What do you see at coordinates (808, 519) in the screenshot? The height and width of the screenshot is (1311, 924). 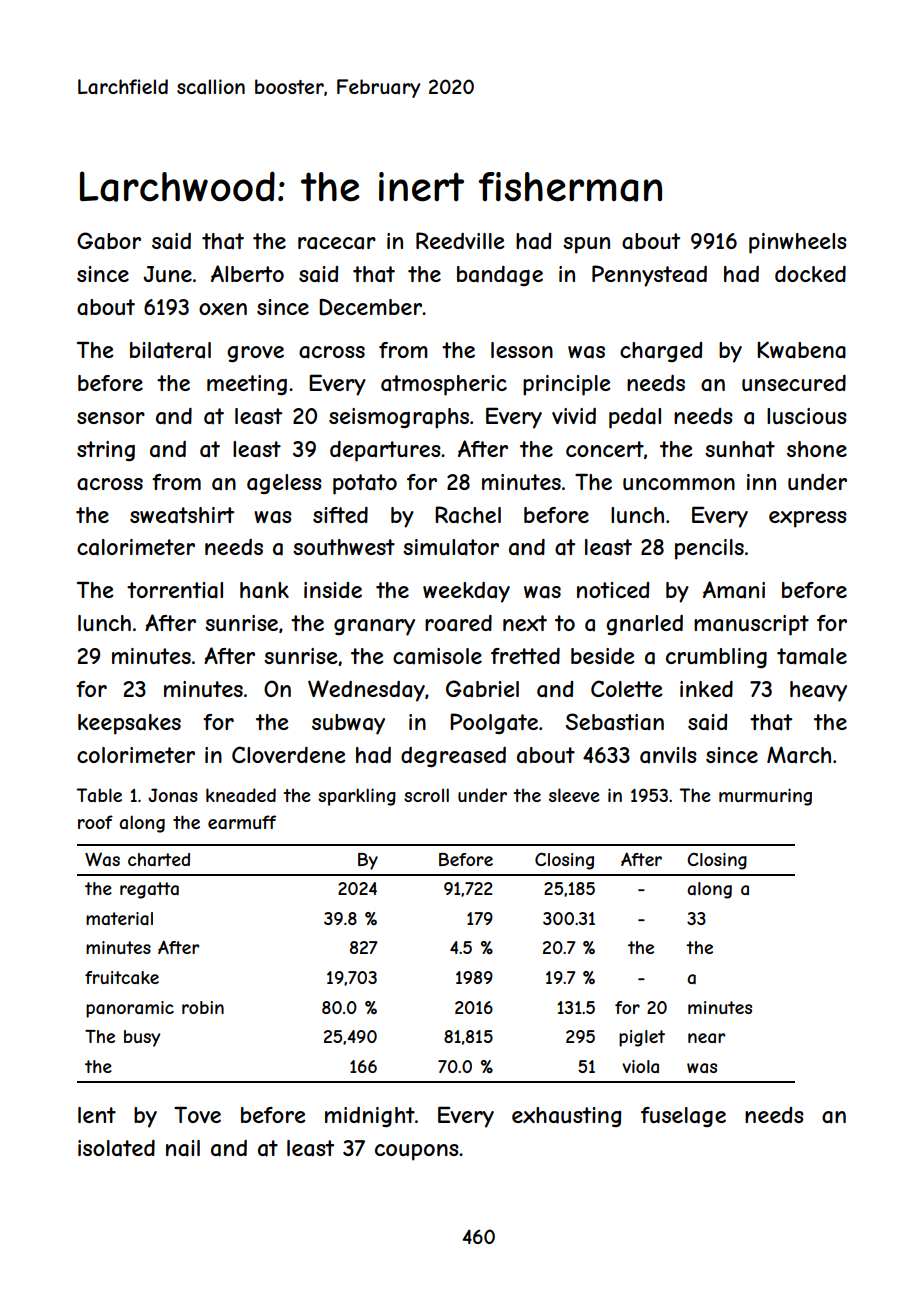 I see `express` at bounding box center [808, 519].
